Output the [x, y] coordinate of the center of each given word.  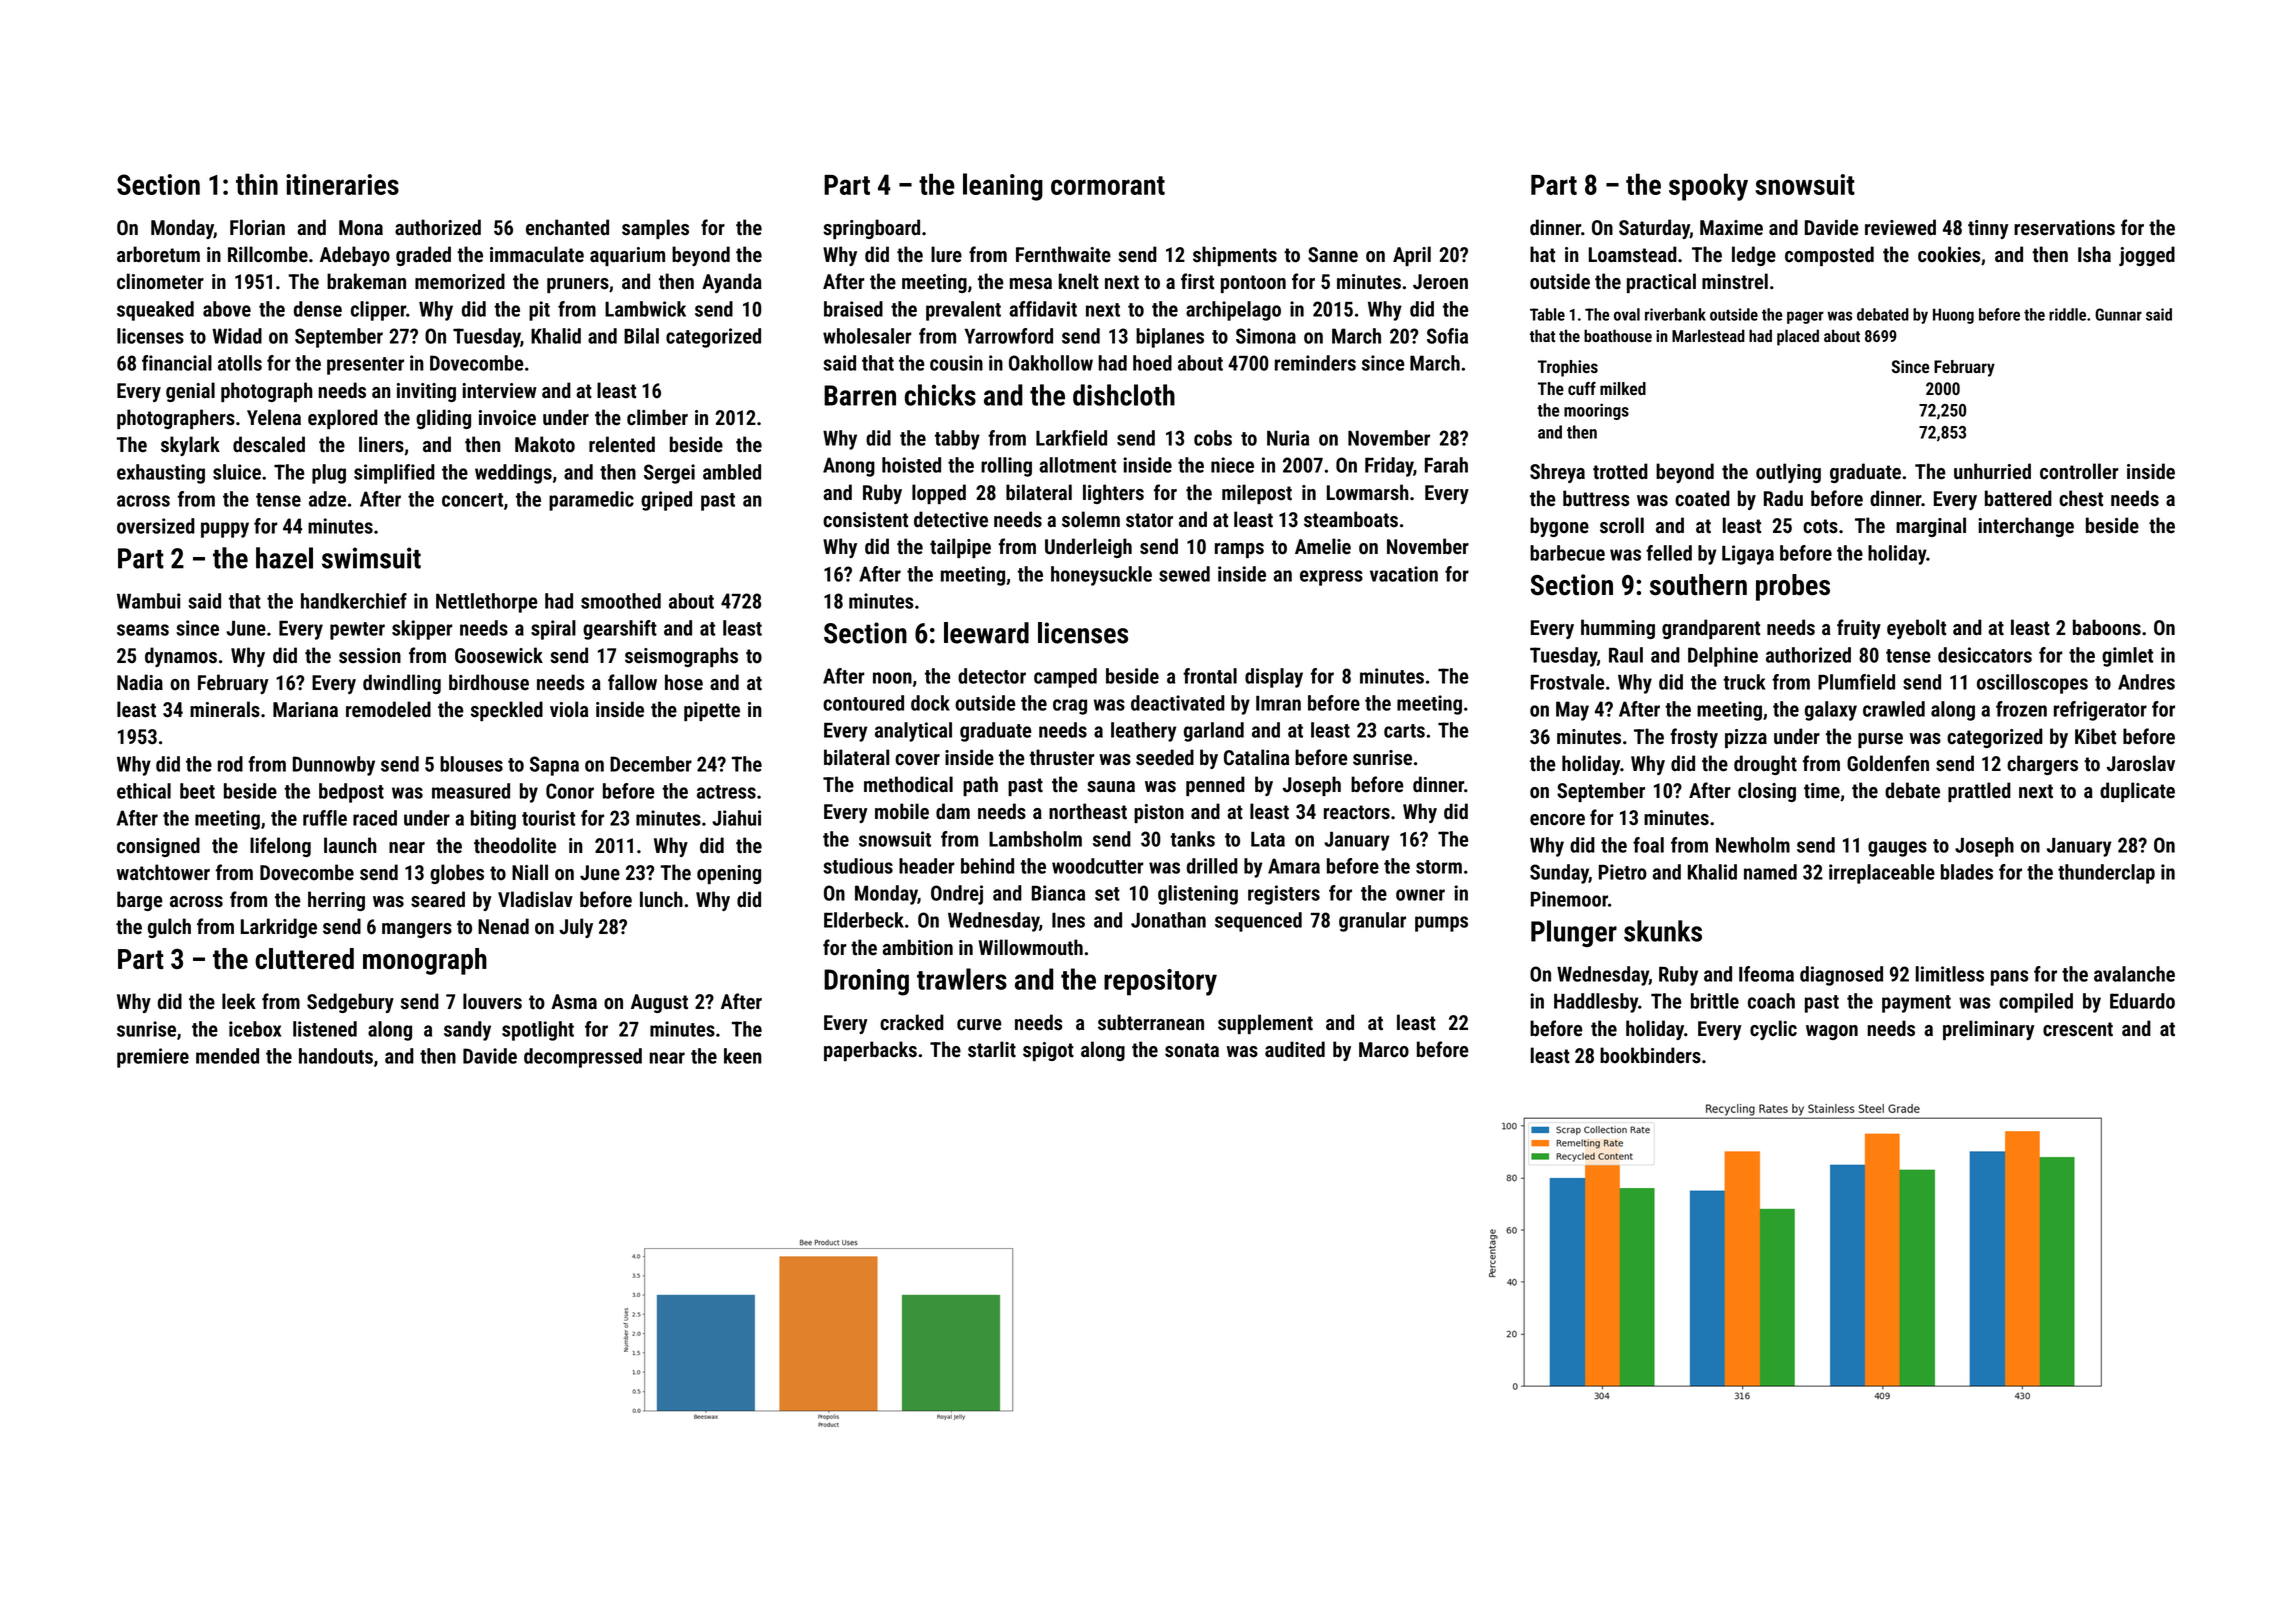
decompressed [583, 1058]
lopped [939, 494]
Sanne [1333, 255]
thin [257, 184]
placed [1798, 337]
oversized [156, 526]
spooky [1708, 187]
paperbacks [870, 1051]
